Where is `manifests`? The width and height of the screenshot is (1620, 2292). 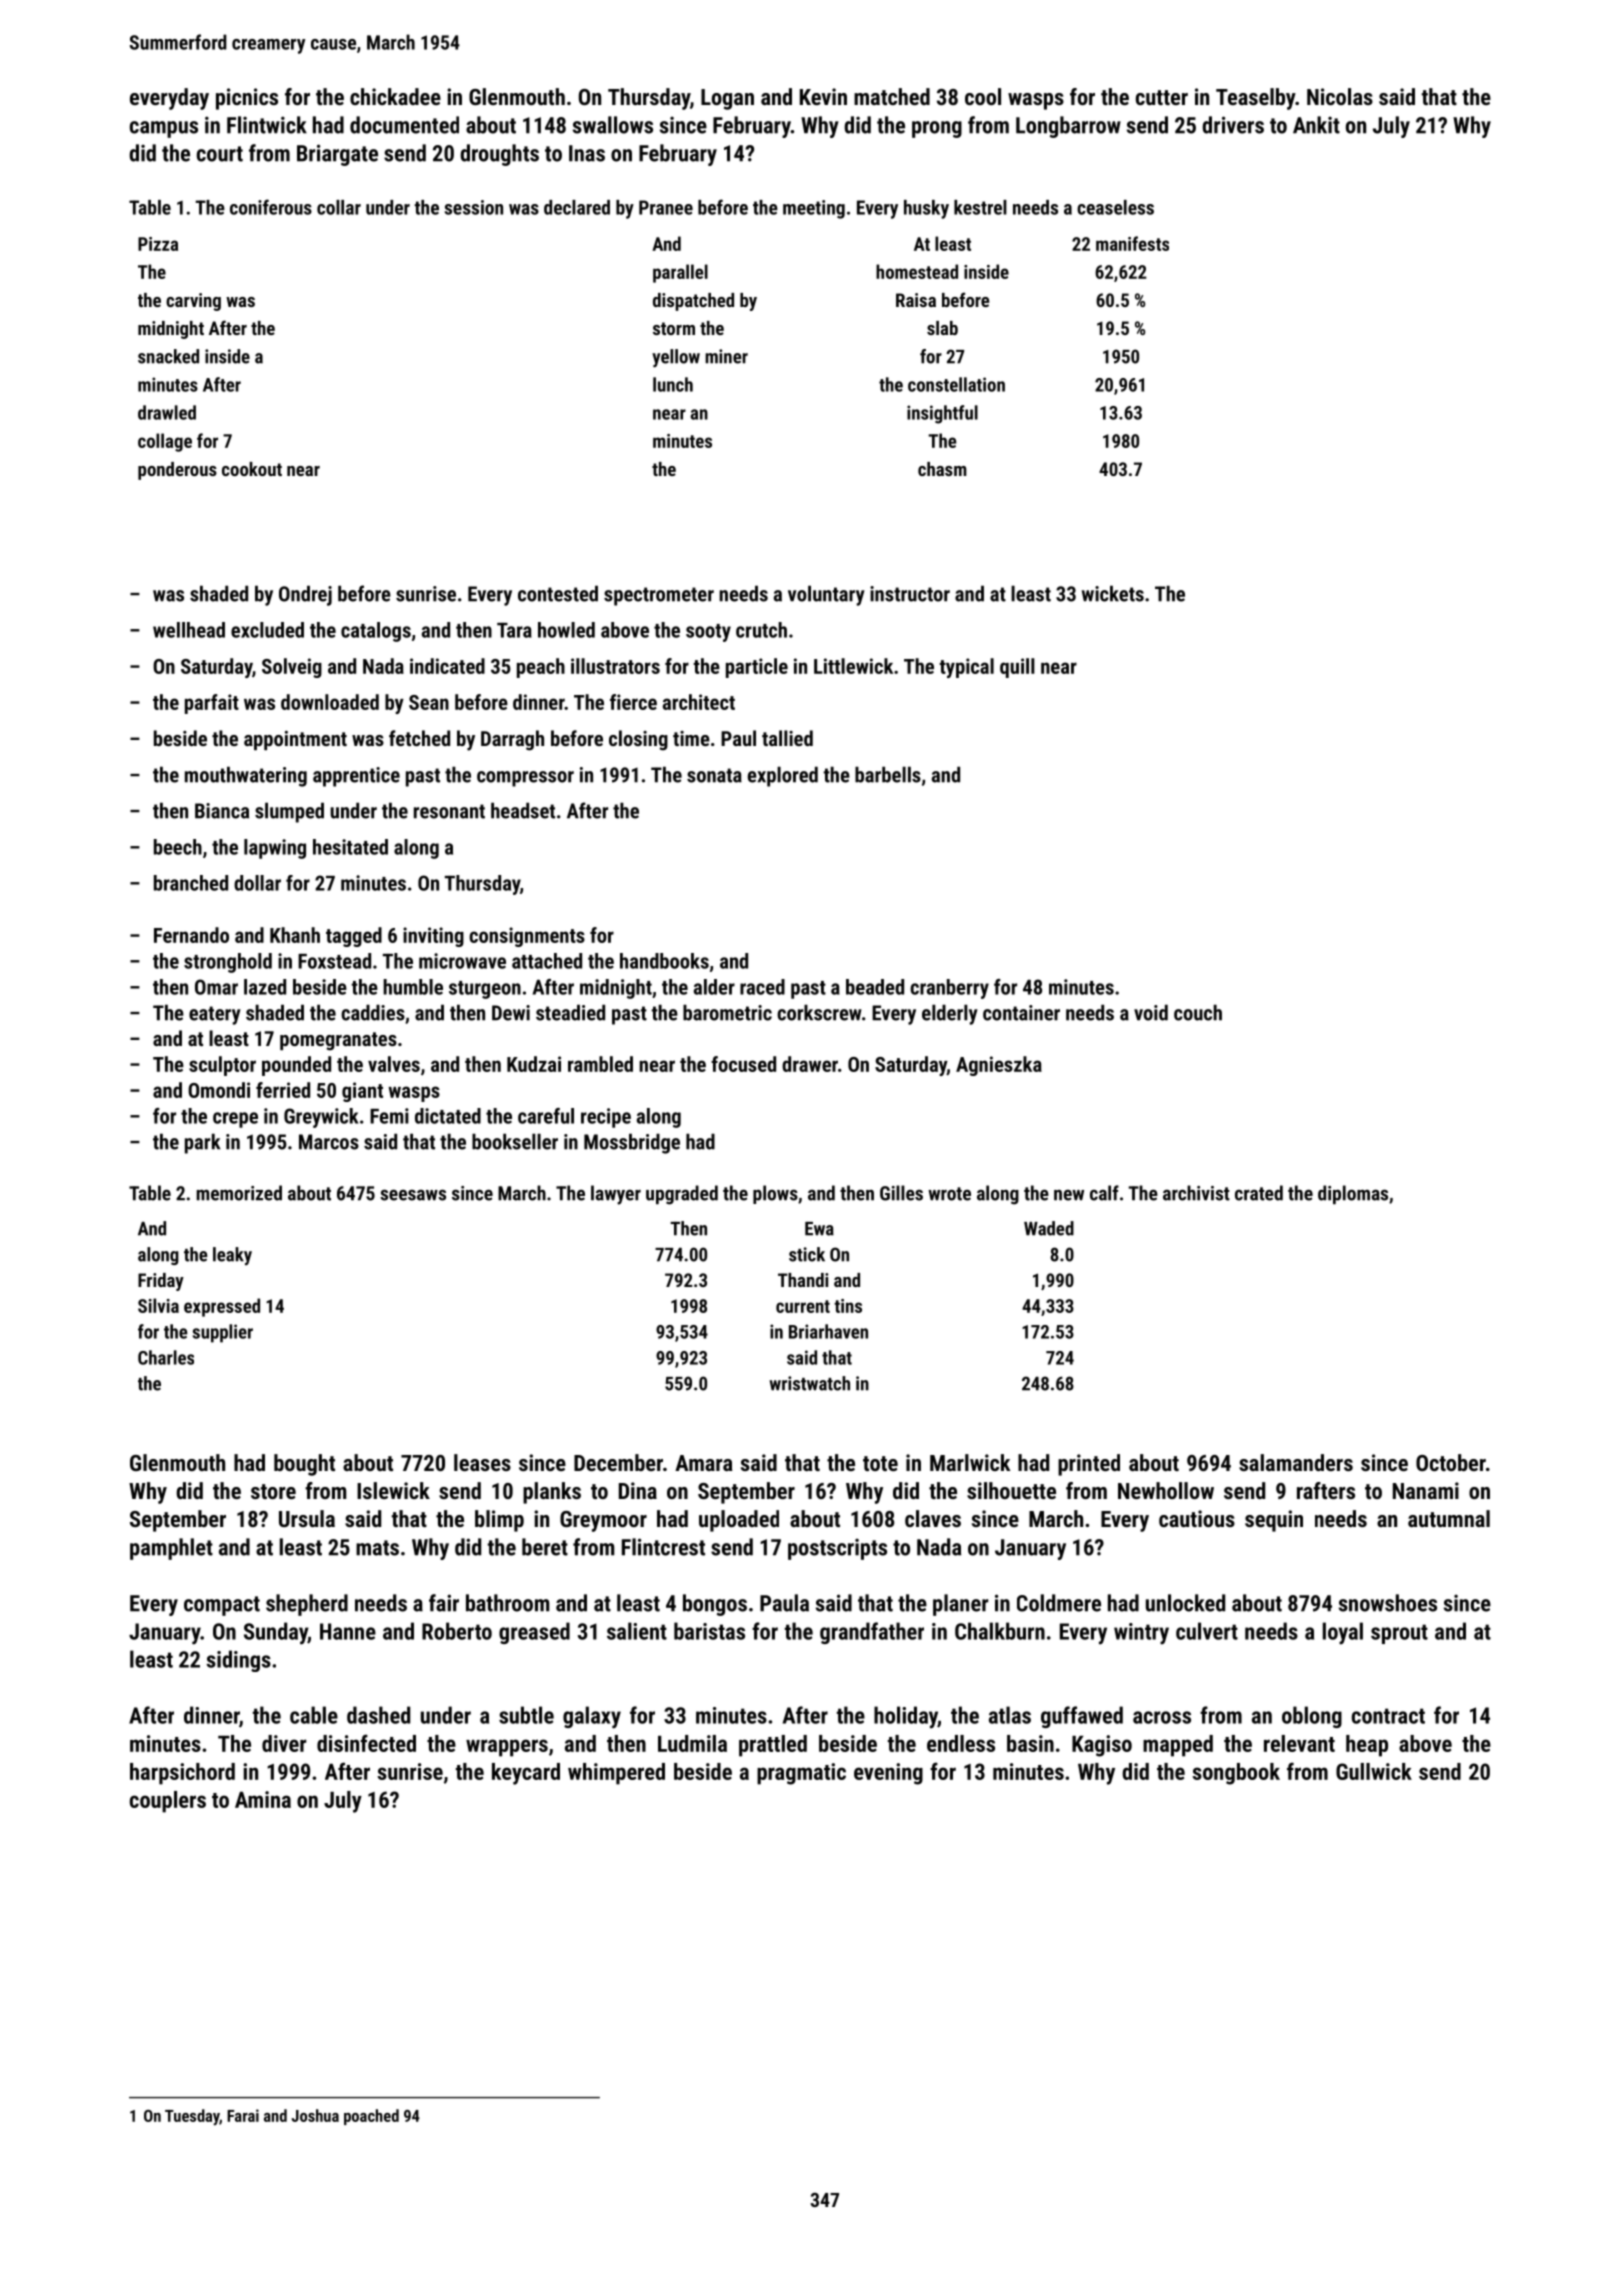 manifests is located at coordinates (1132, 243).
